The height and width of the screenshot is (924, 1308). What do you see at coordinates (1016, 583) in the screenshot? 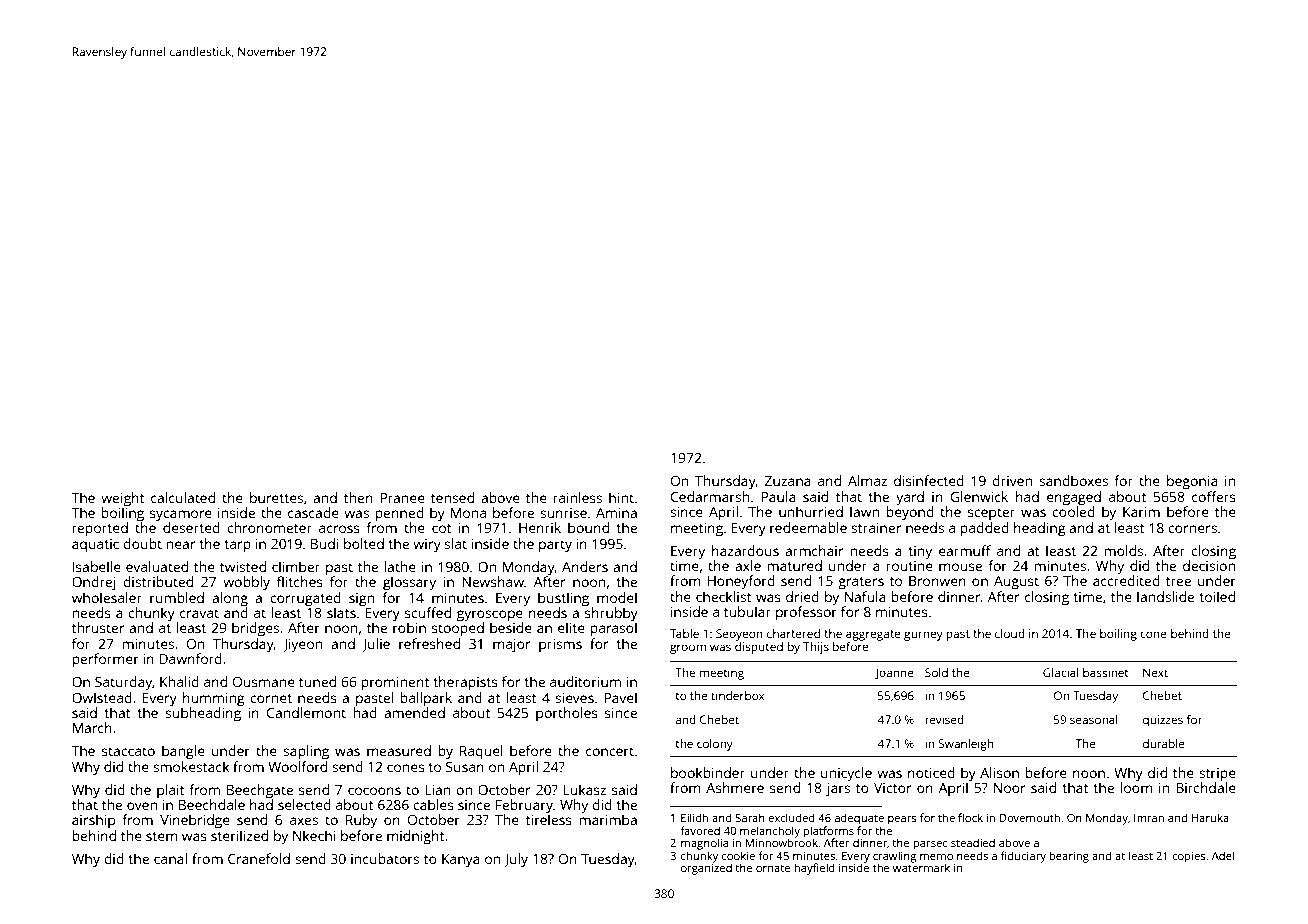
I see `August` at bounding box center [1016, 583].
